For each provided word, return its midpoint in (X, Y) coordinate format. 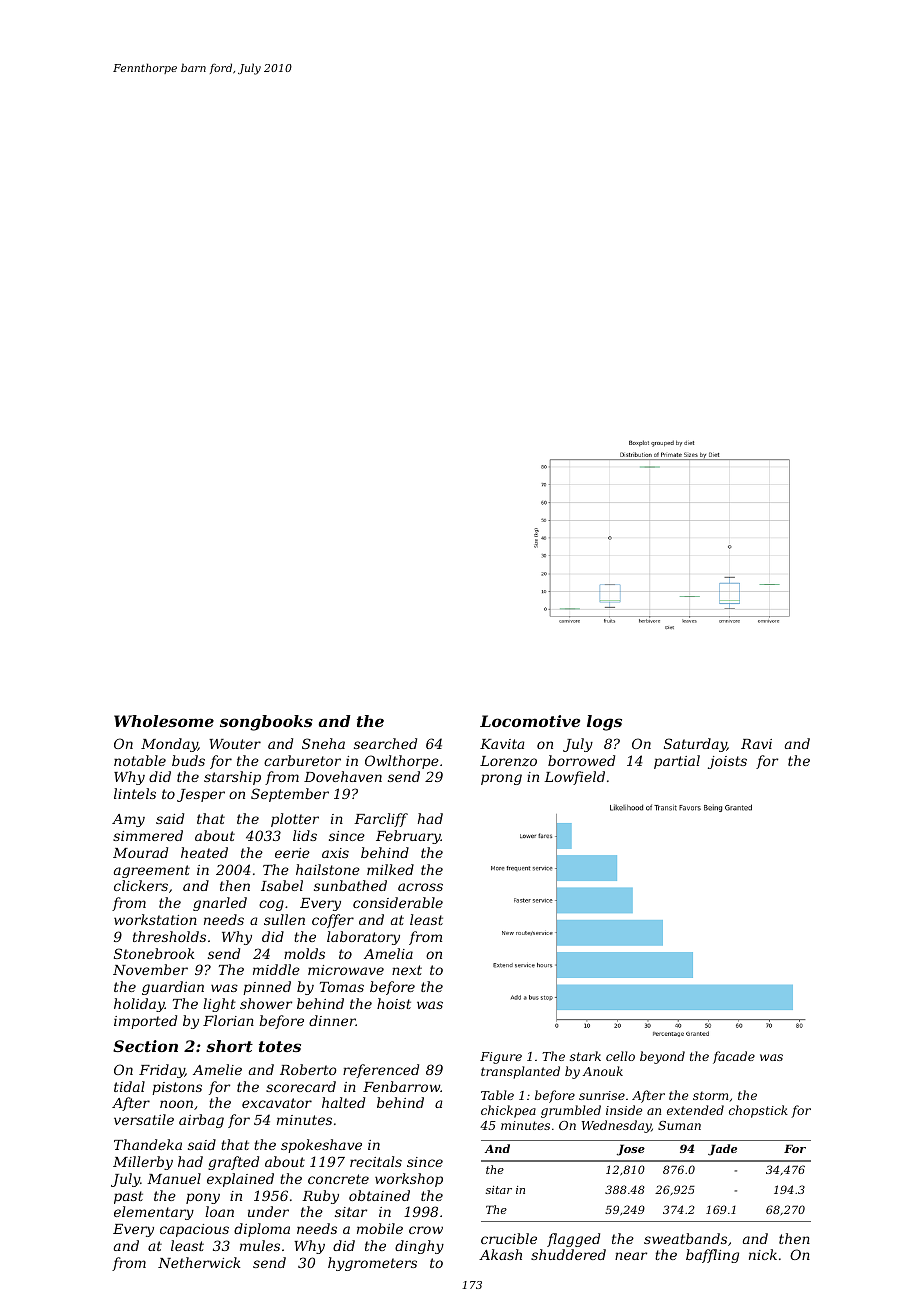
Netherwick (199, 1262)
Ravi (756, 744)
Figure (501, 1058)
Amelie (217, 1069)
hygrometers (372, 1264)
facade (734, 1057)
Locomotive (530, 721)
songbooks (266, 723)
